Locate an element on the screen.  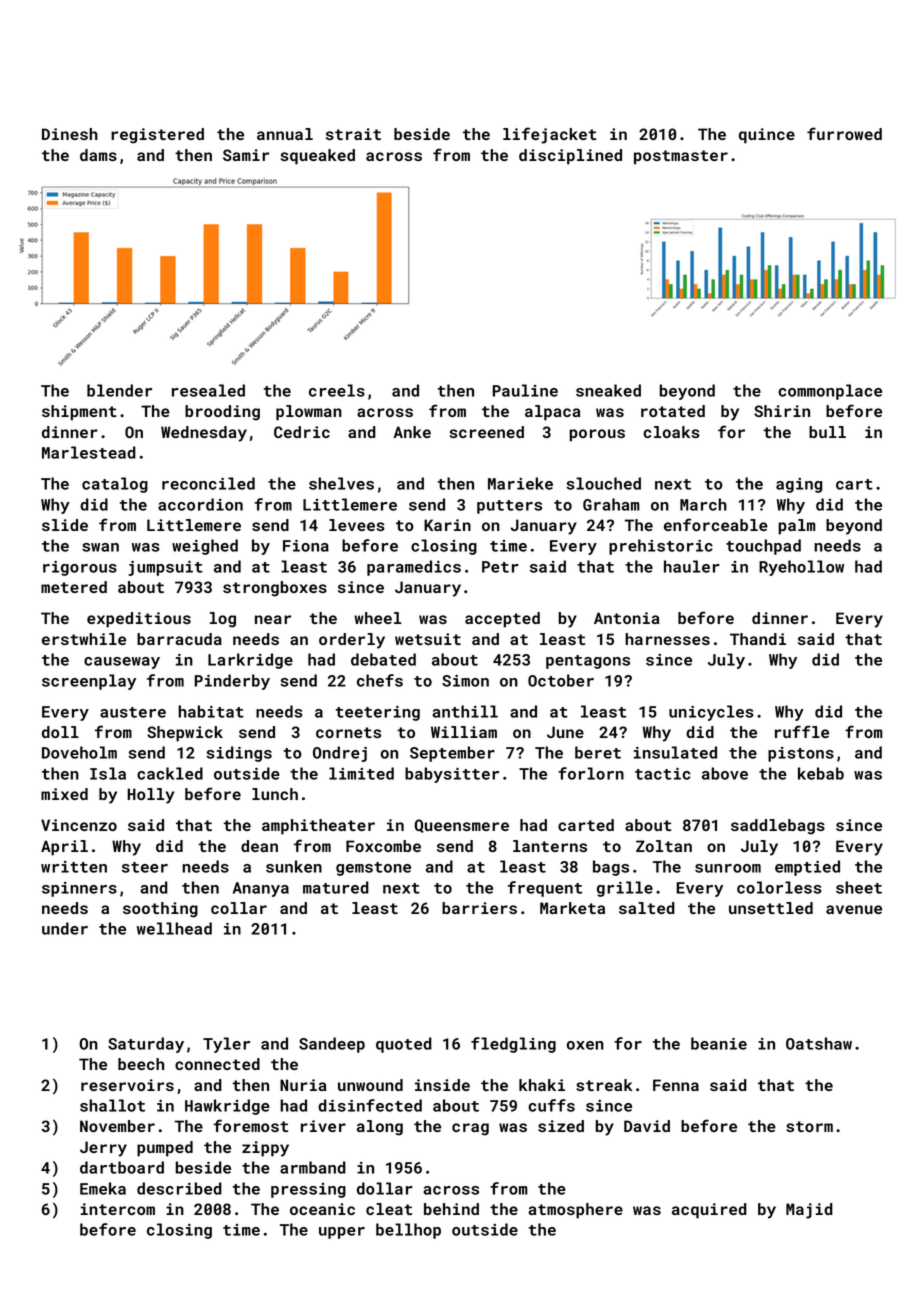
Dinesh is located at coordinates (70, 134).
